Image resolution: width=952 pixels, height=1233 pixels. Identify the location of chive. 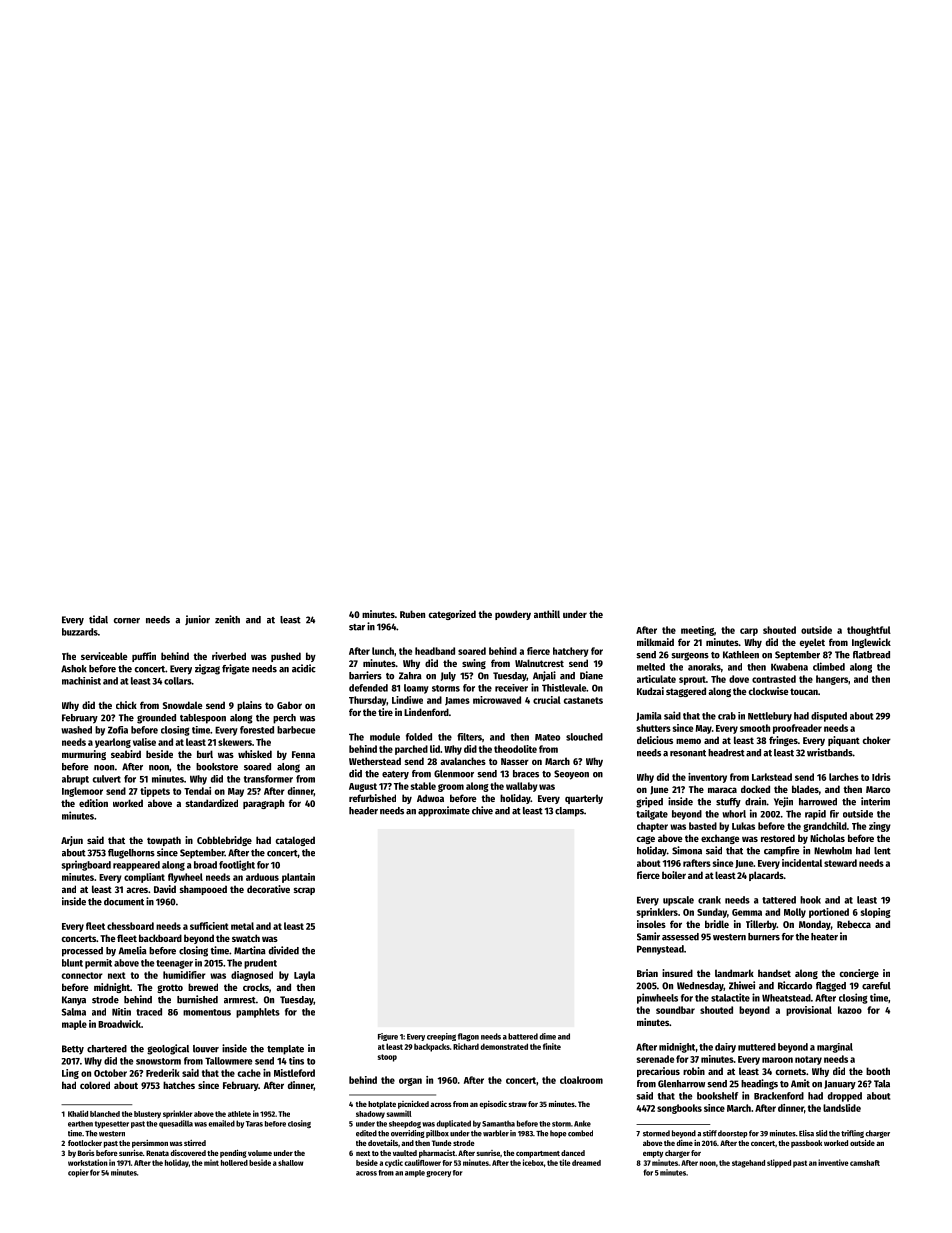
(482, 810).
